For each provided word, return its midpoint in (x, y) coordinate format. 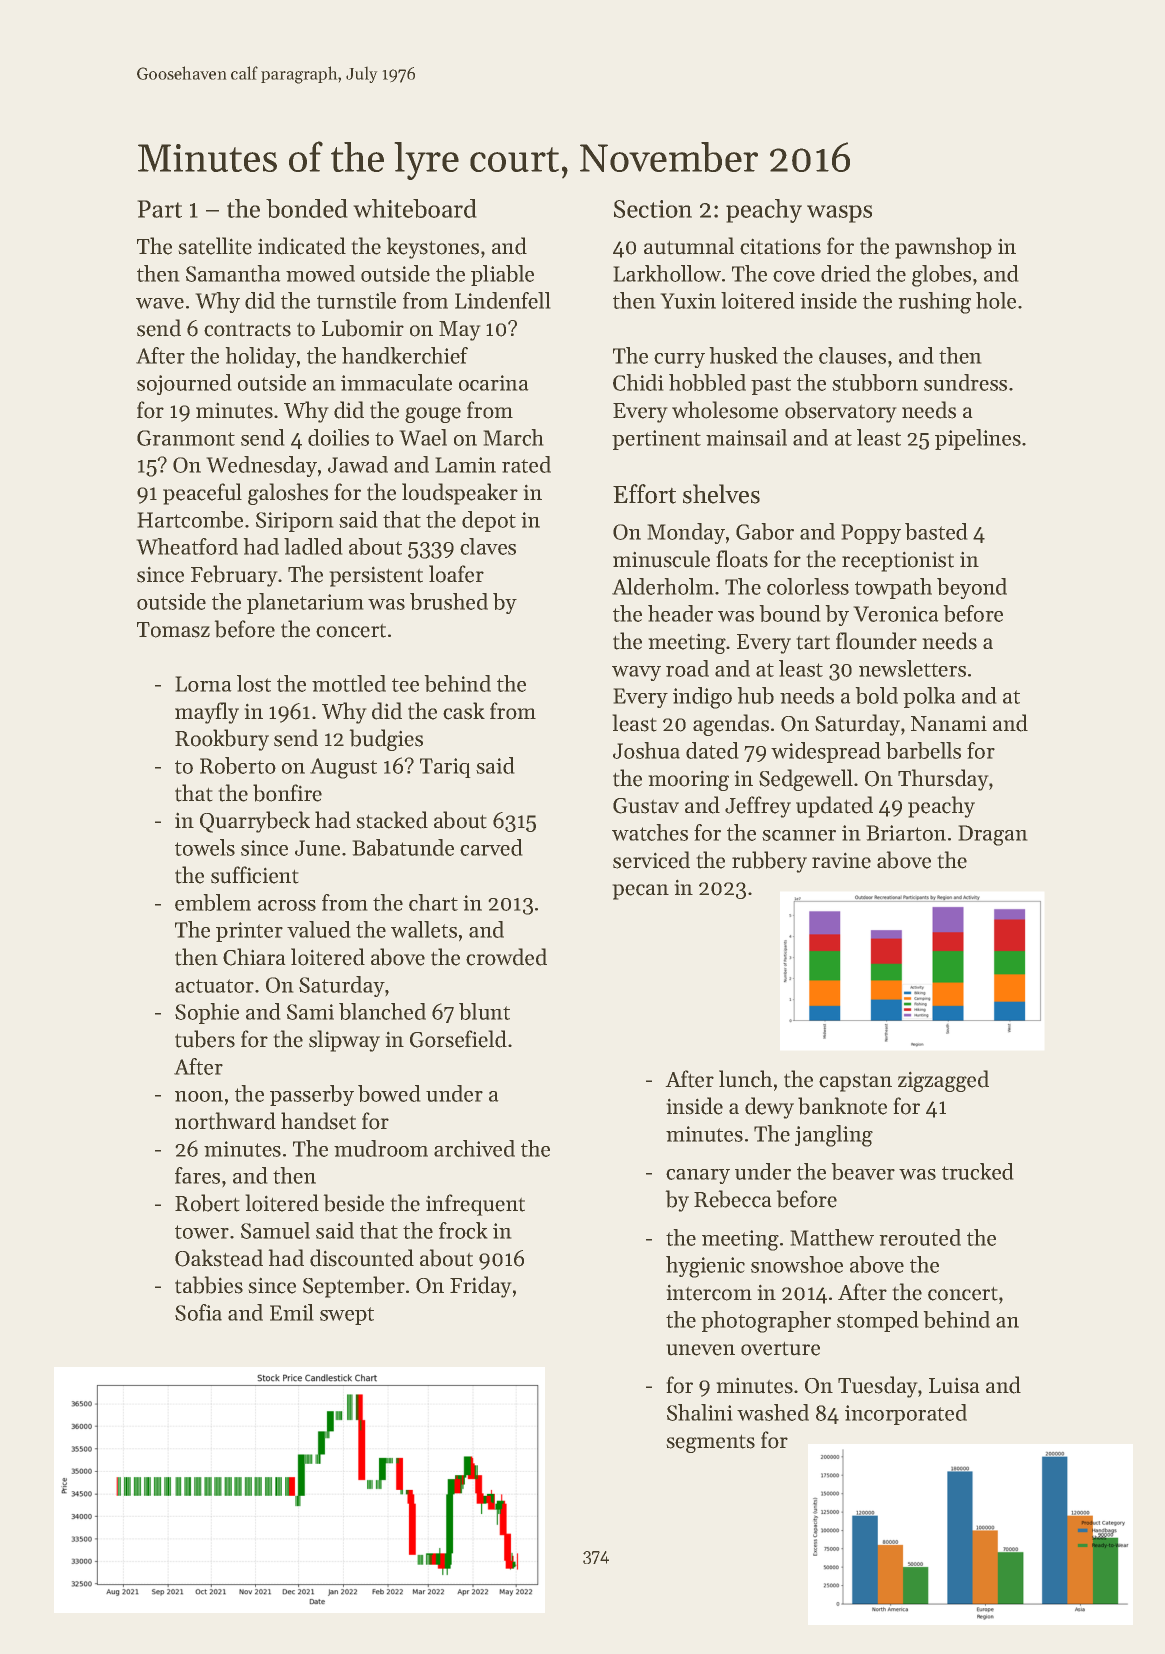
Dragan (993, 835)
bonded (306, 208)
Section (653, 209)
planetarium (305, 603)
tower (202, 1232)
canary (698, 1176)
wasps (839, 214)
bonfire (287, 793)
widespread (825, 752)
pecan (641, 892)
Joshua (646, 750)
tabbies (209, 1285)
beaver (863, 1171)
